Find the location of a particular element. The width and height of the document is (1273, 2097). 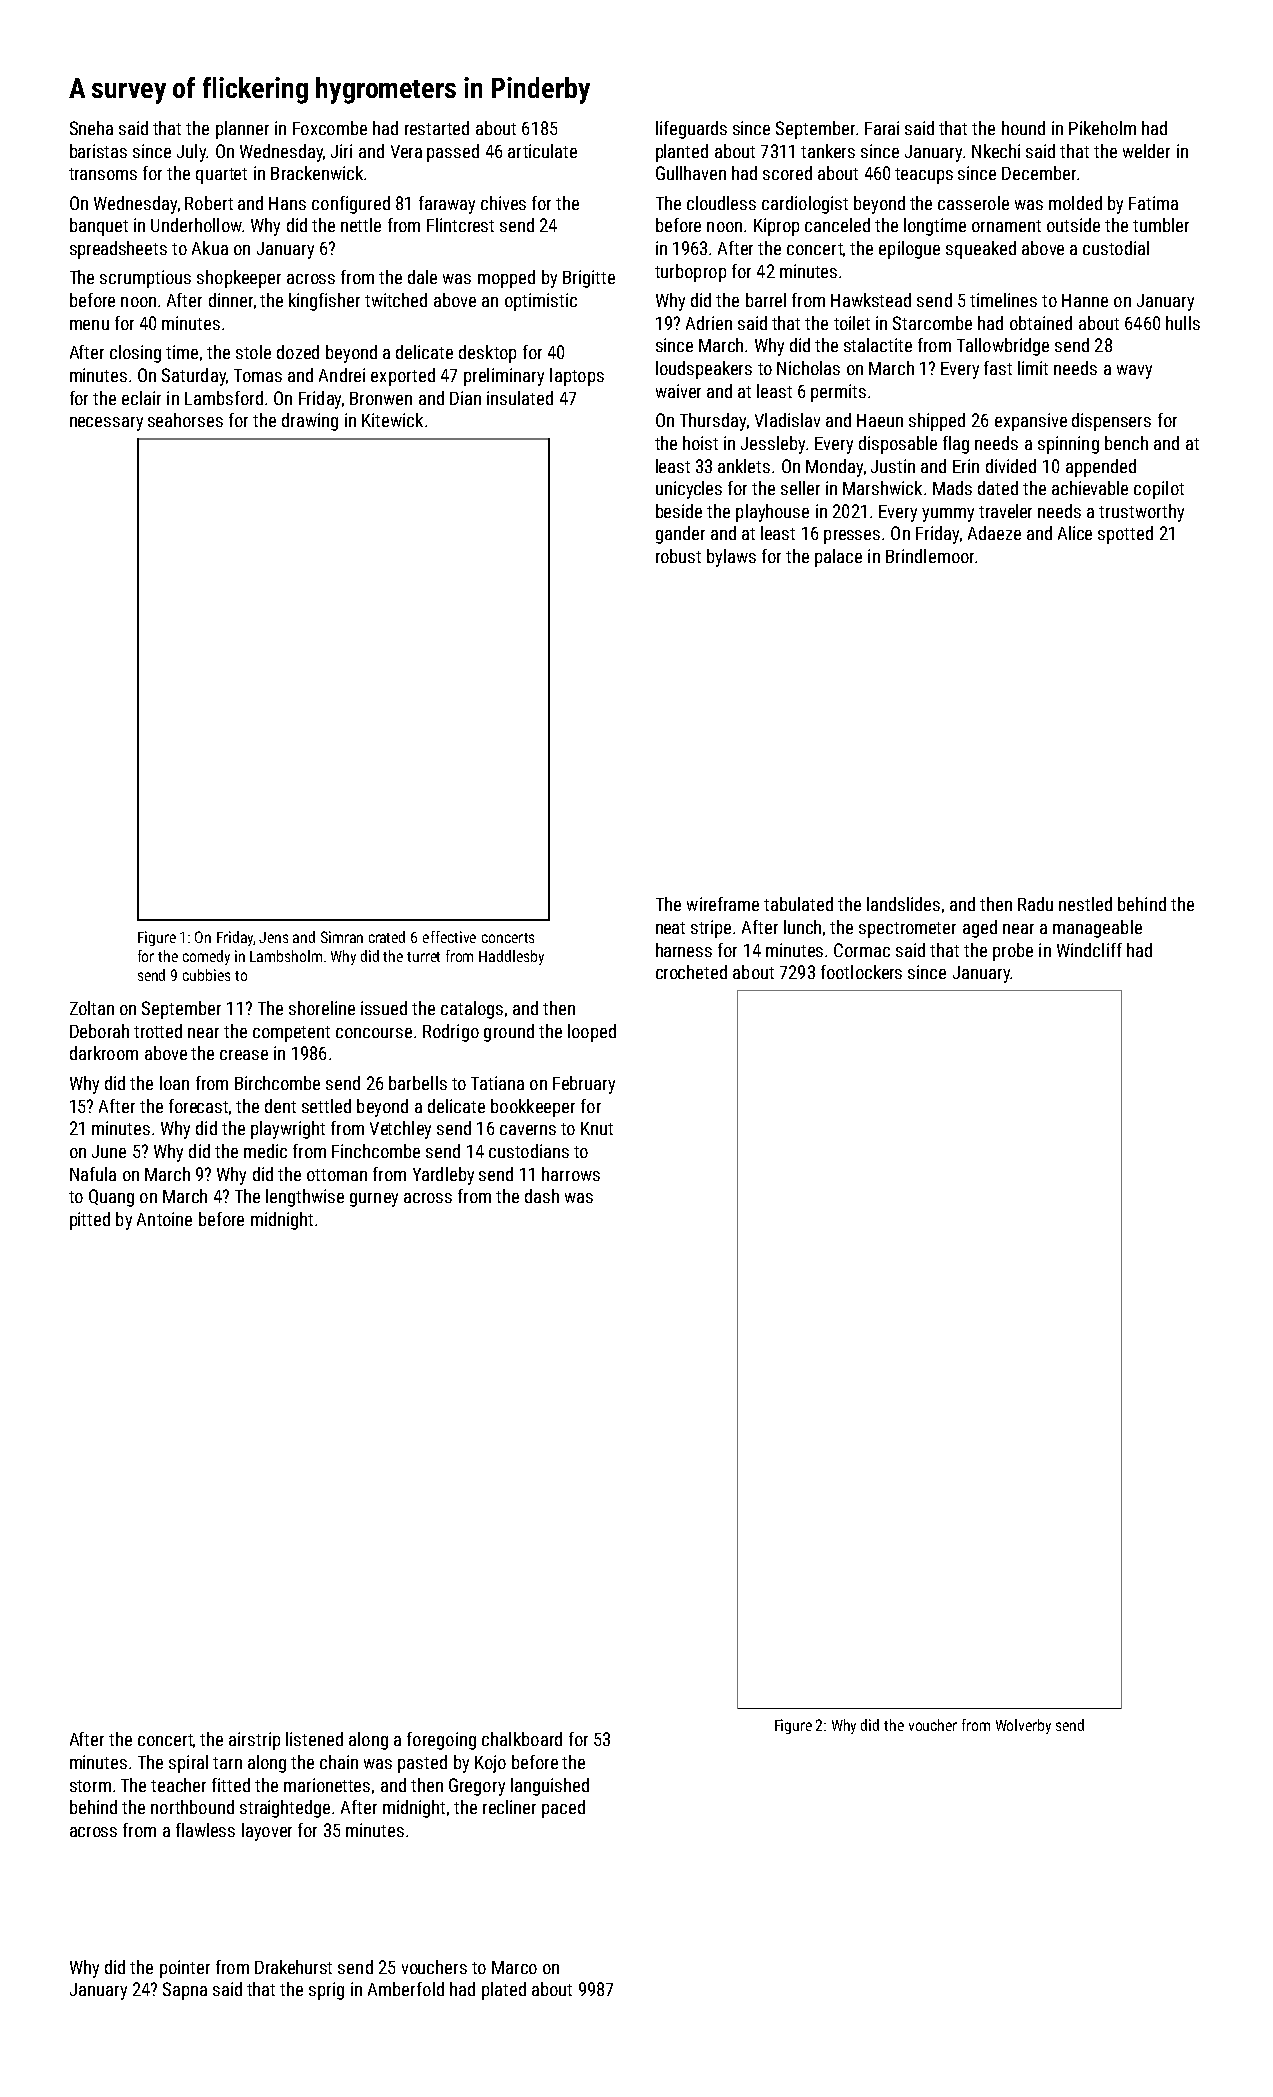

dash is located at coordinates (542, 1196).
